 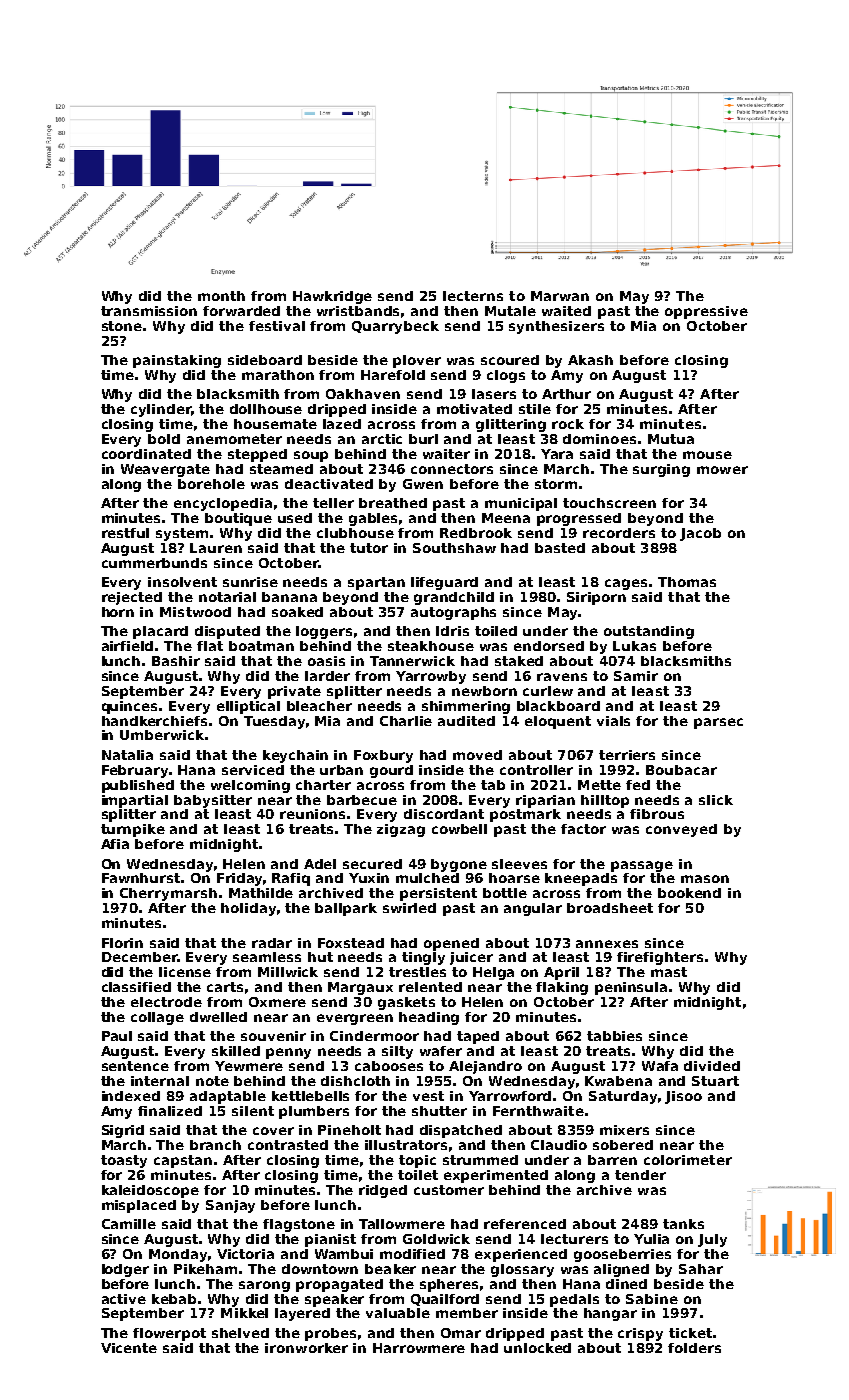 I want to click on month, so click(x=221, y=296).
